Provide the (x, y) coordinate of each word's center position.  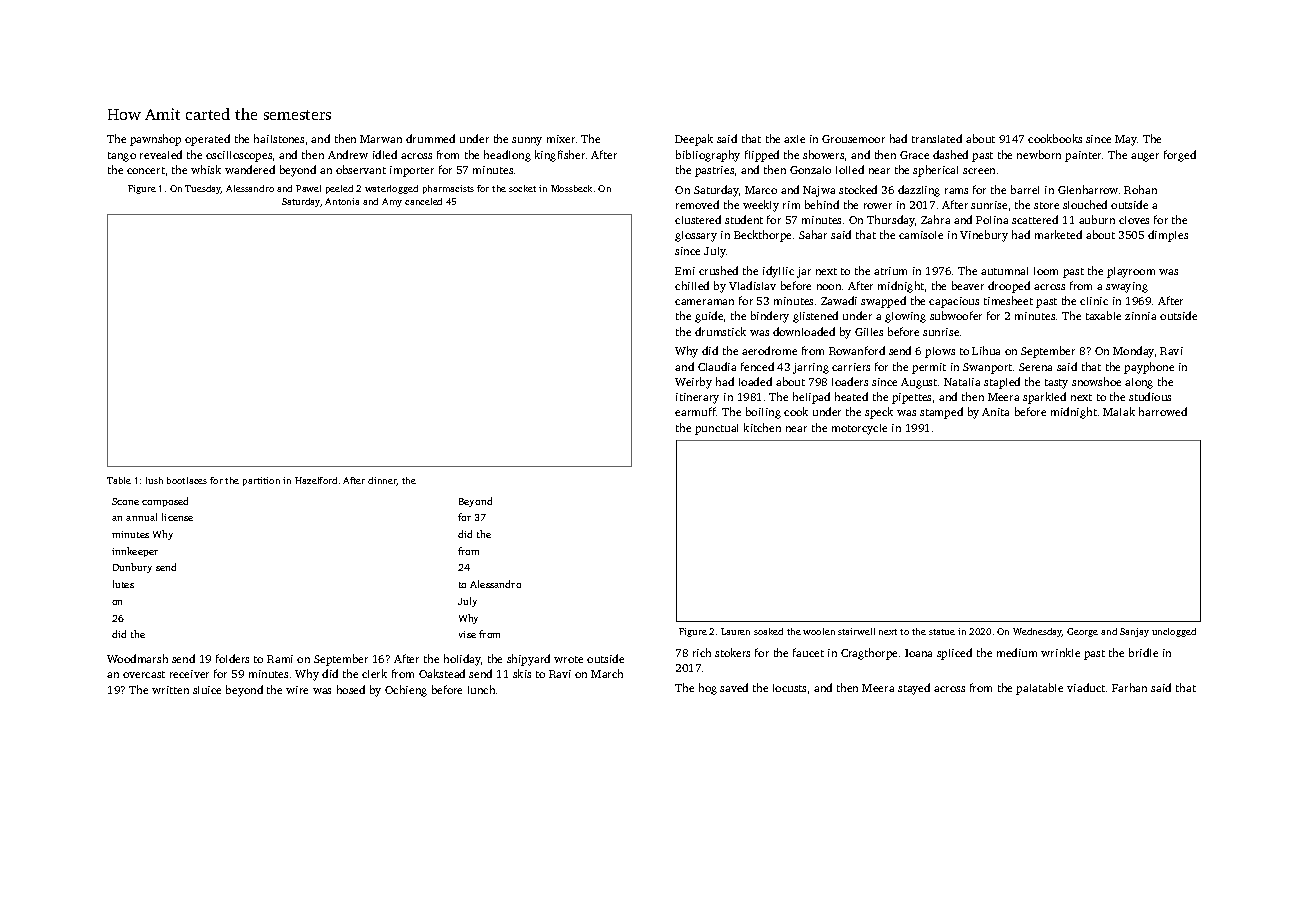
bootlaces (187, 480)
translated (937, 138)
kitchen (762, 427)
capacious (954, 302)
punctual (716, 429)
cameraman (704, 302)
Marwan (381, 139)
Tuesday (203, 189)
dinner (382, 481)
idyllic (778, 272)
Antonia (342, 201)
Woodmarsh (137, 658)
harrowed (1163, 411)
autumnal (1004, 271)
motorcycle (859, 429)
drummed (430, 138)
